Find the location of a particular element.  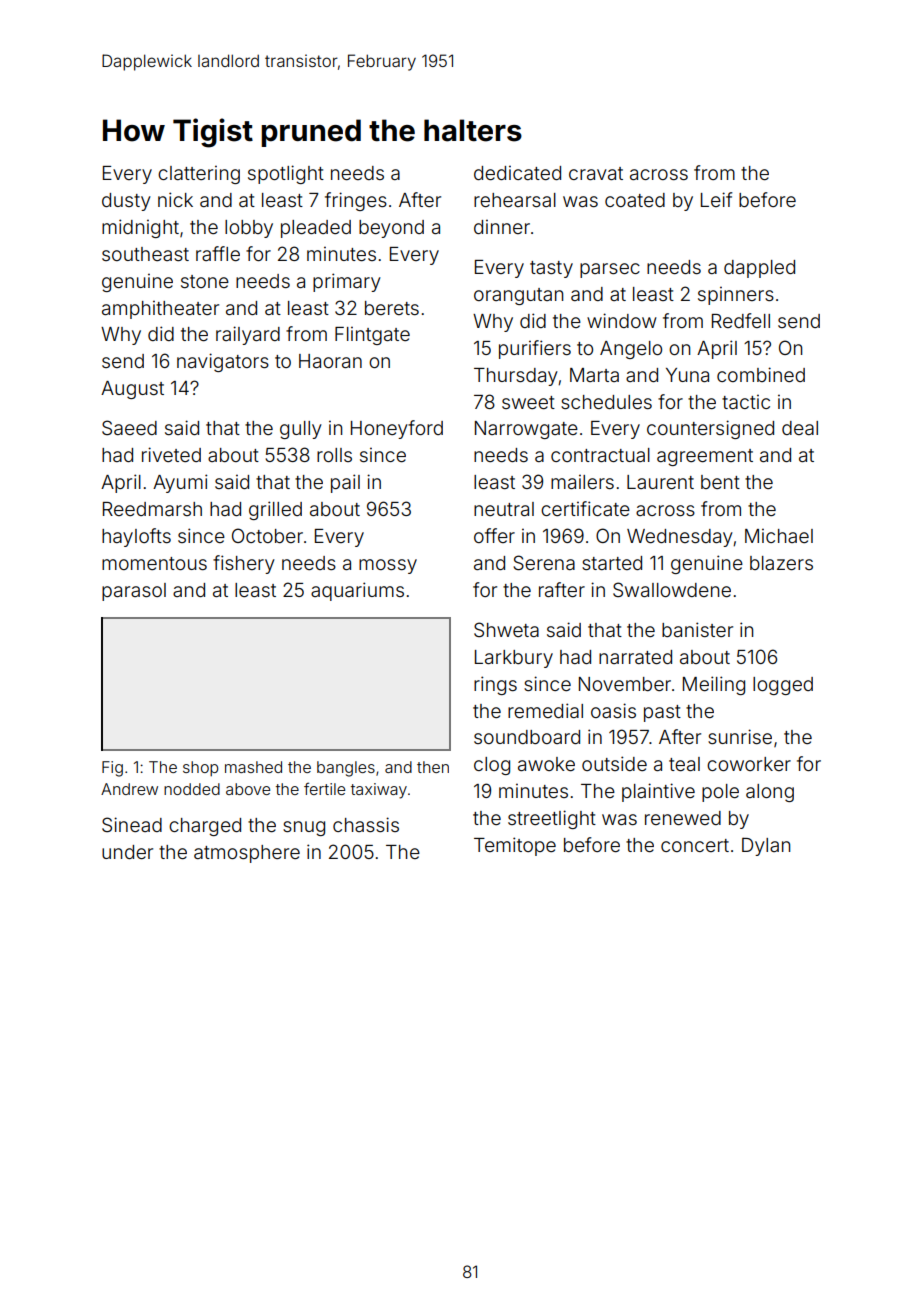

sunrise is located at coordinates (740, 736).
